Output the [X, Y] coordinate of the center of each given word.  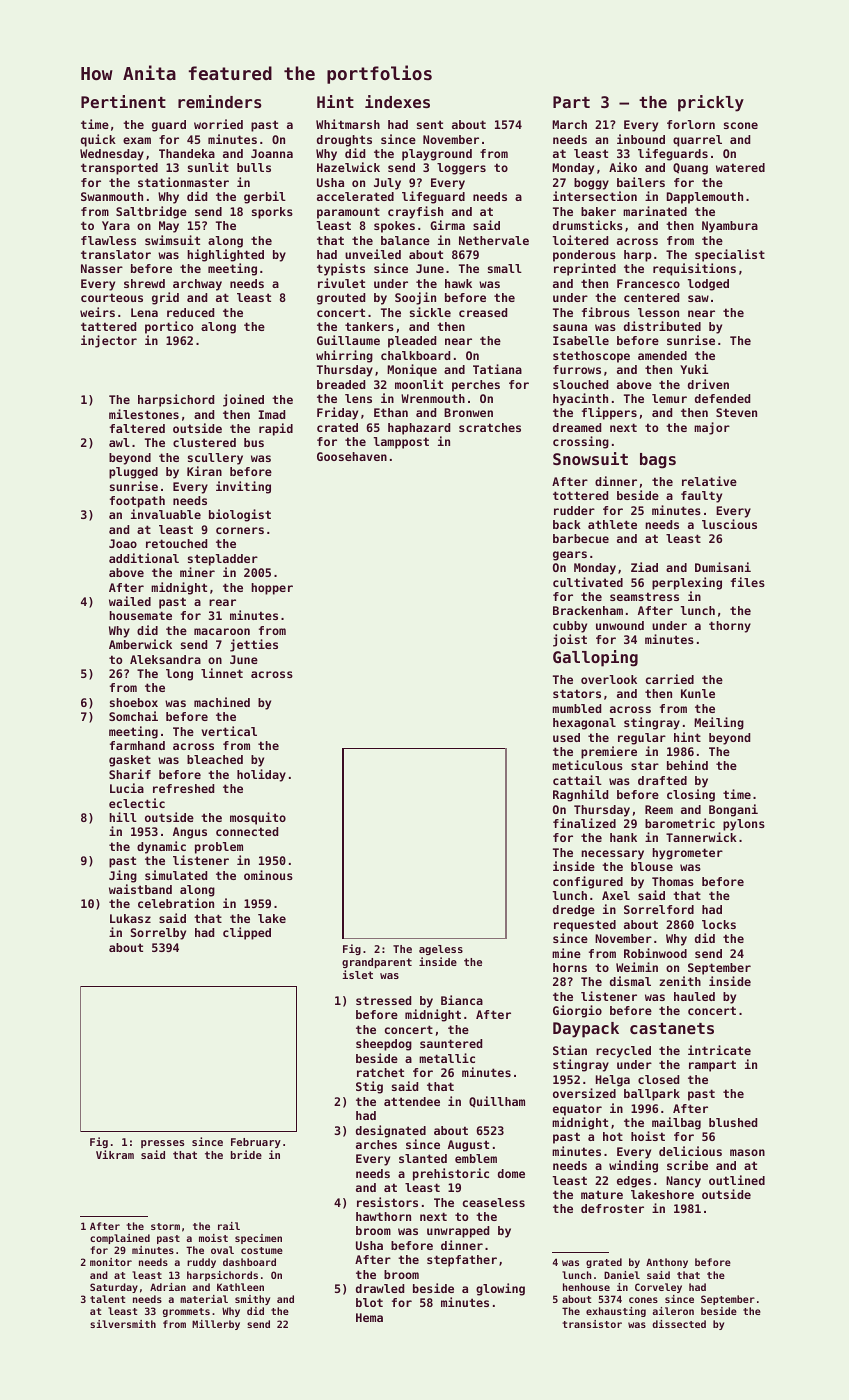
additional [144, 558]
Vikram [115, 1154]
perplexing [687, 583]
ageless [441, 950]
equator [577, 1110]
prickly [711, 103]
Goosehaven [352, 456]
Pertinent [123, 101]
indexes [397, 101]
